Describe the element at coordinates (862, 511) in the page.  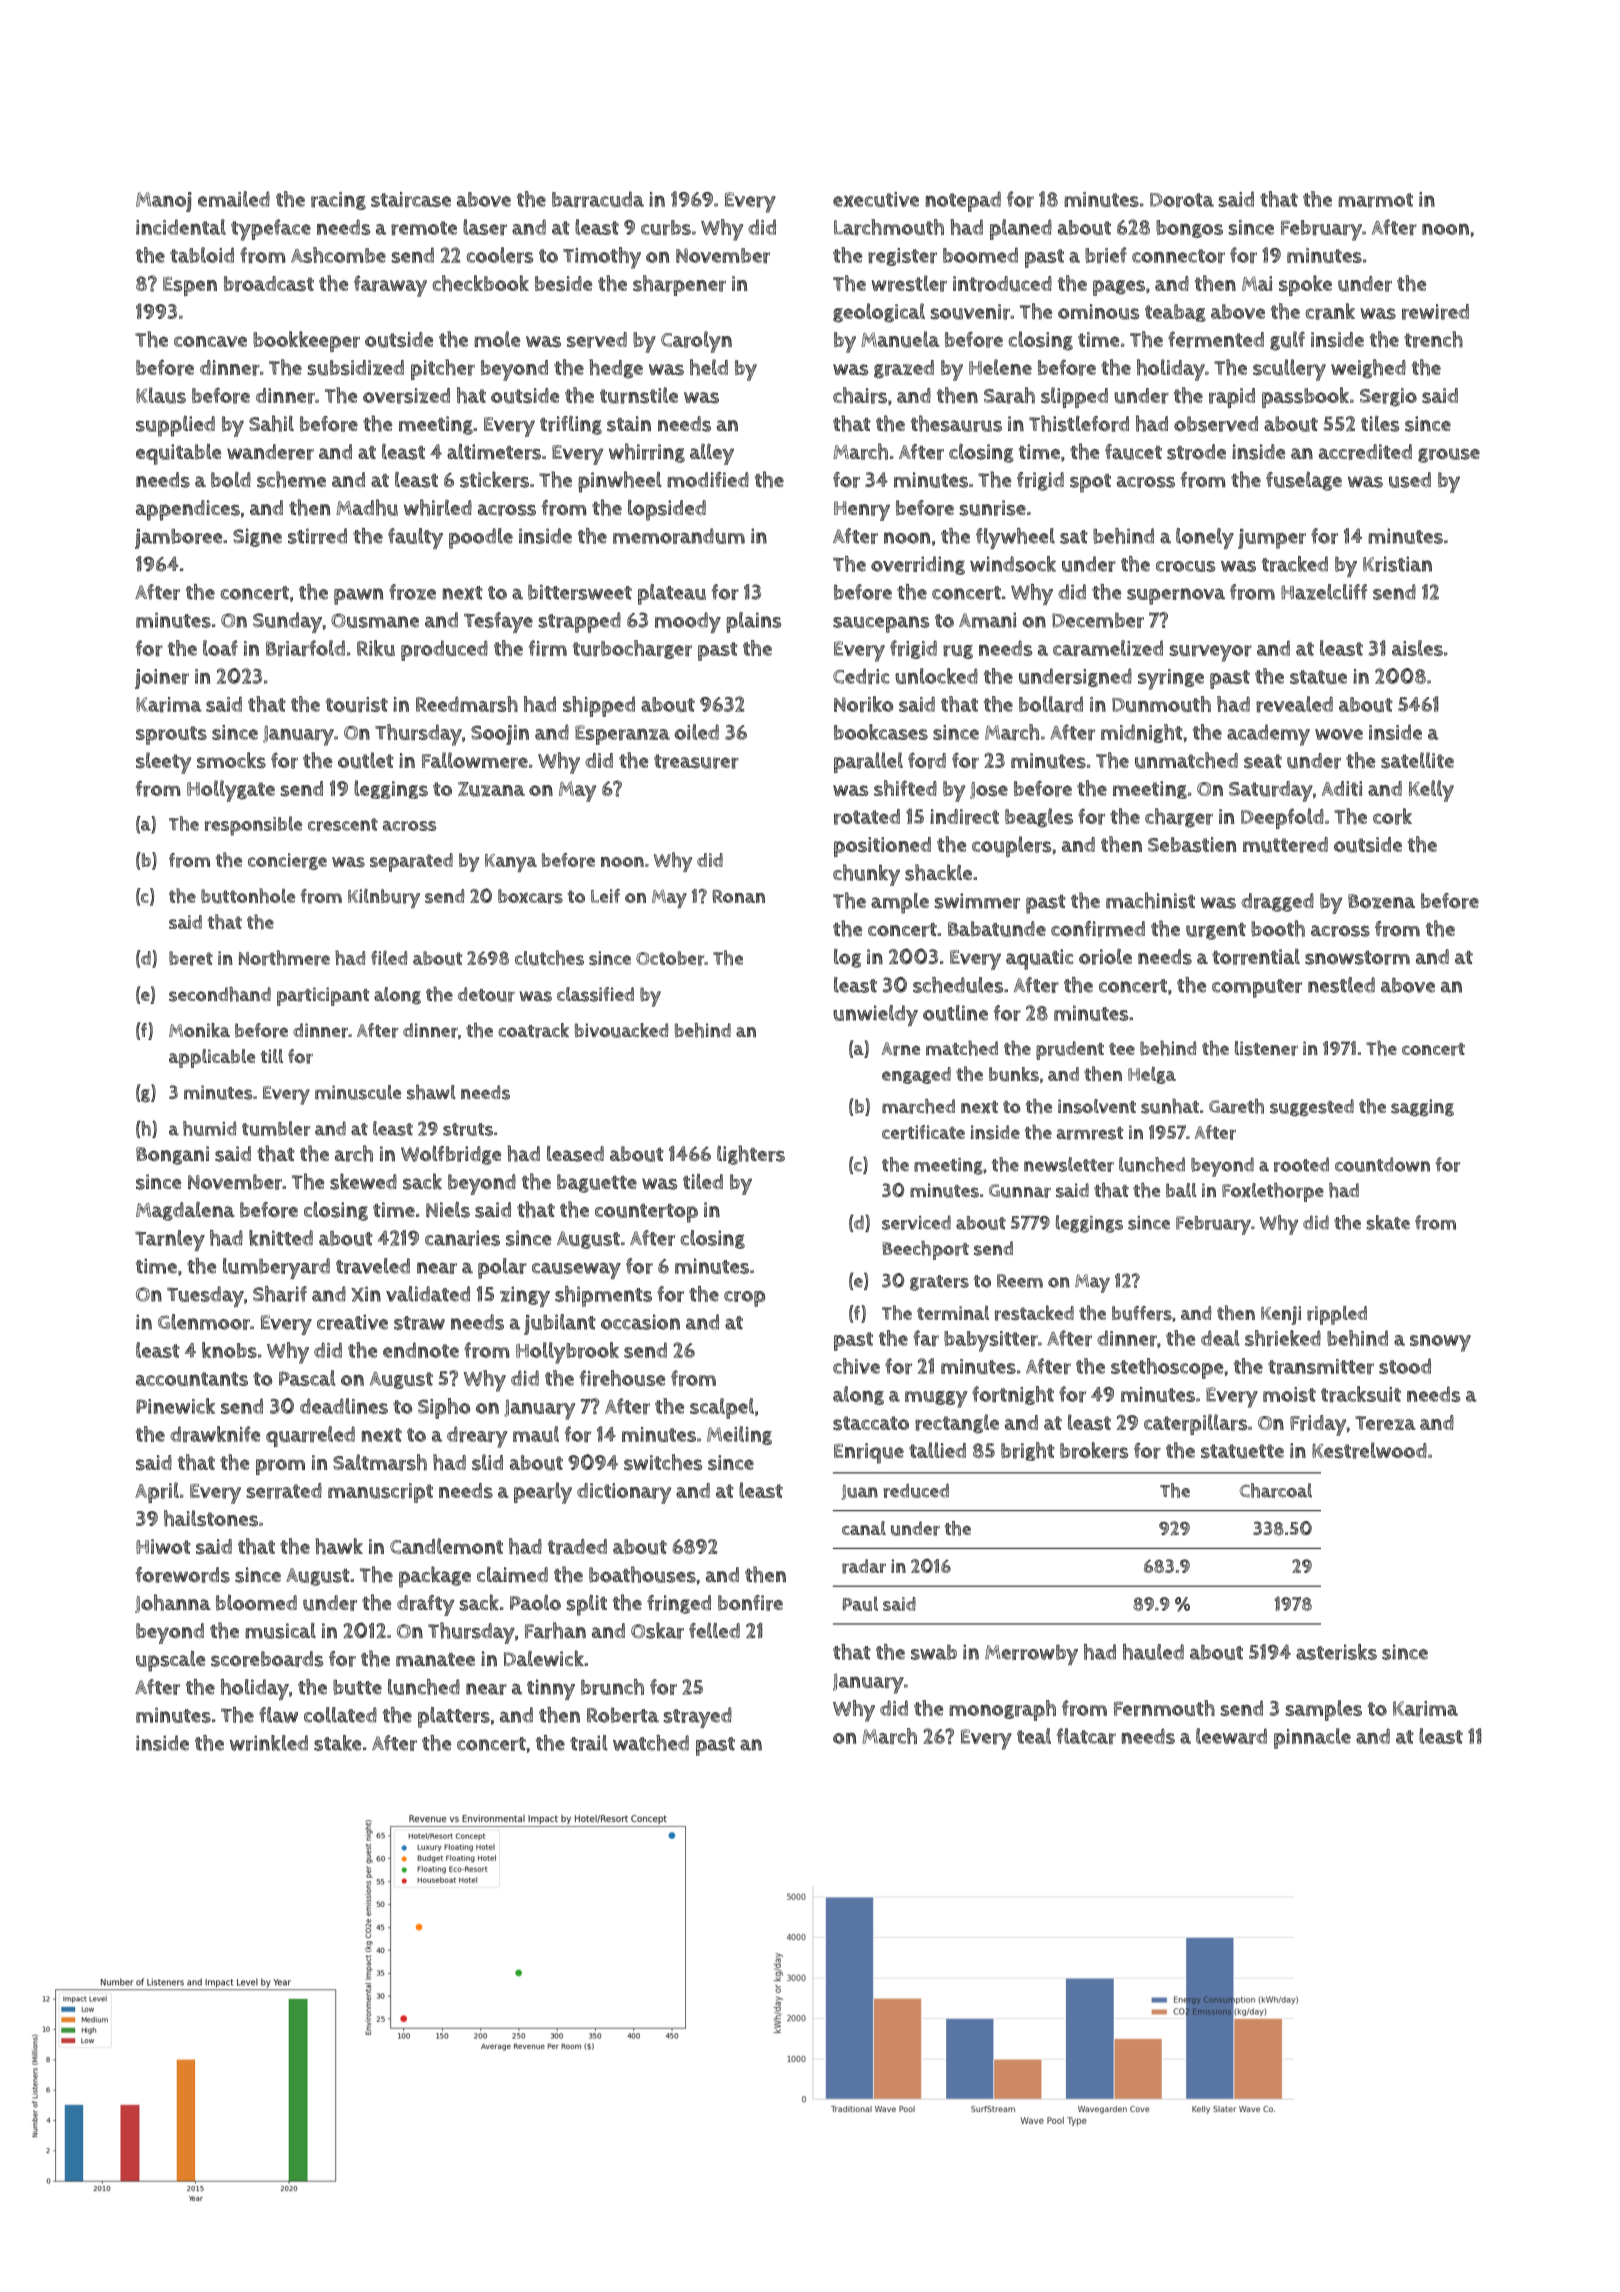
I see `Henry` at that location.
